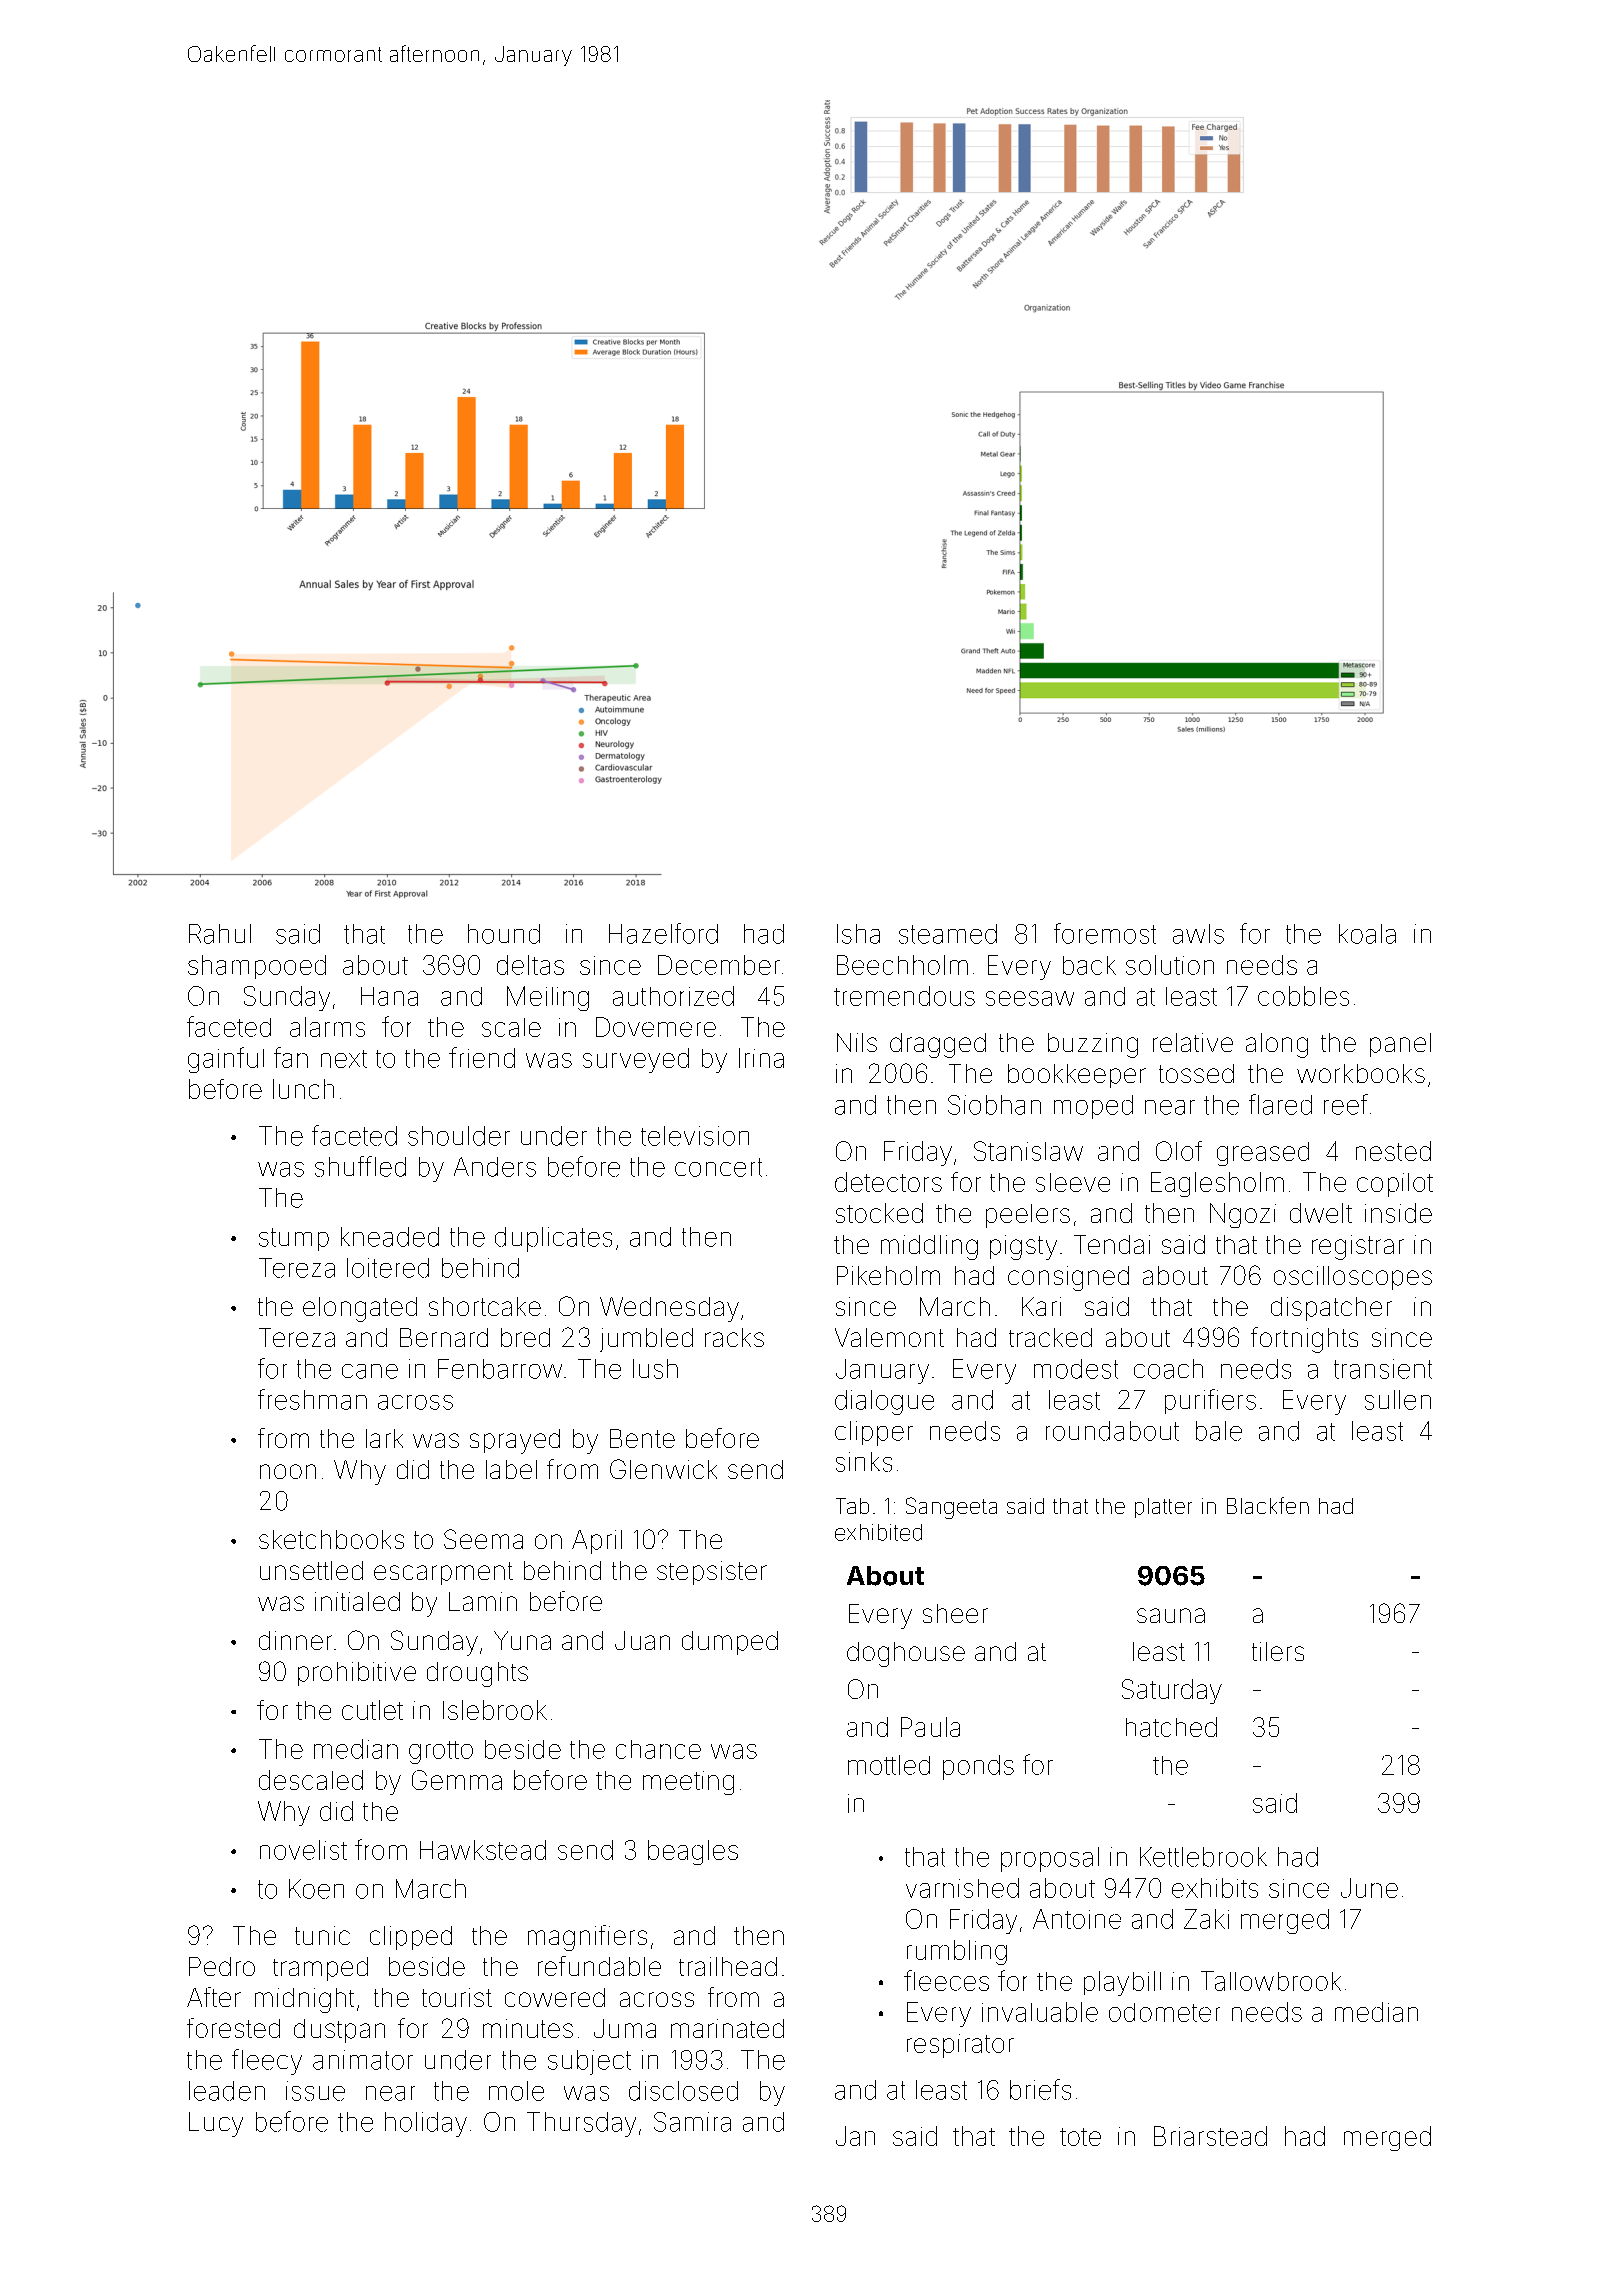 The image size is (1620, 2292). What do you see at coordinates (304, 2000) in the page?
I see `midnight` at bounding box center [304, 2000].
